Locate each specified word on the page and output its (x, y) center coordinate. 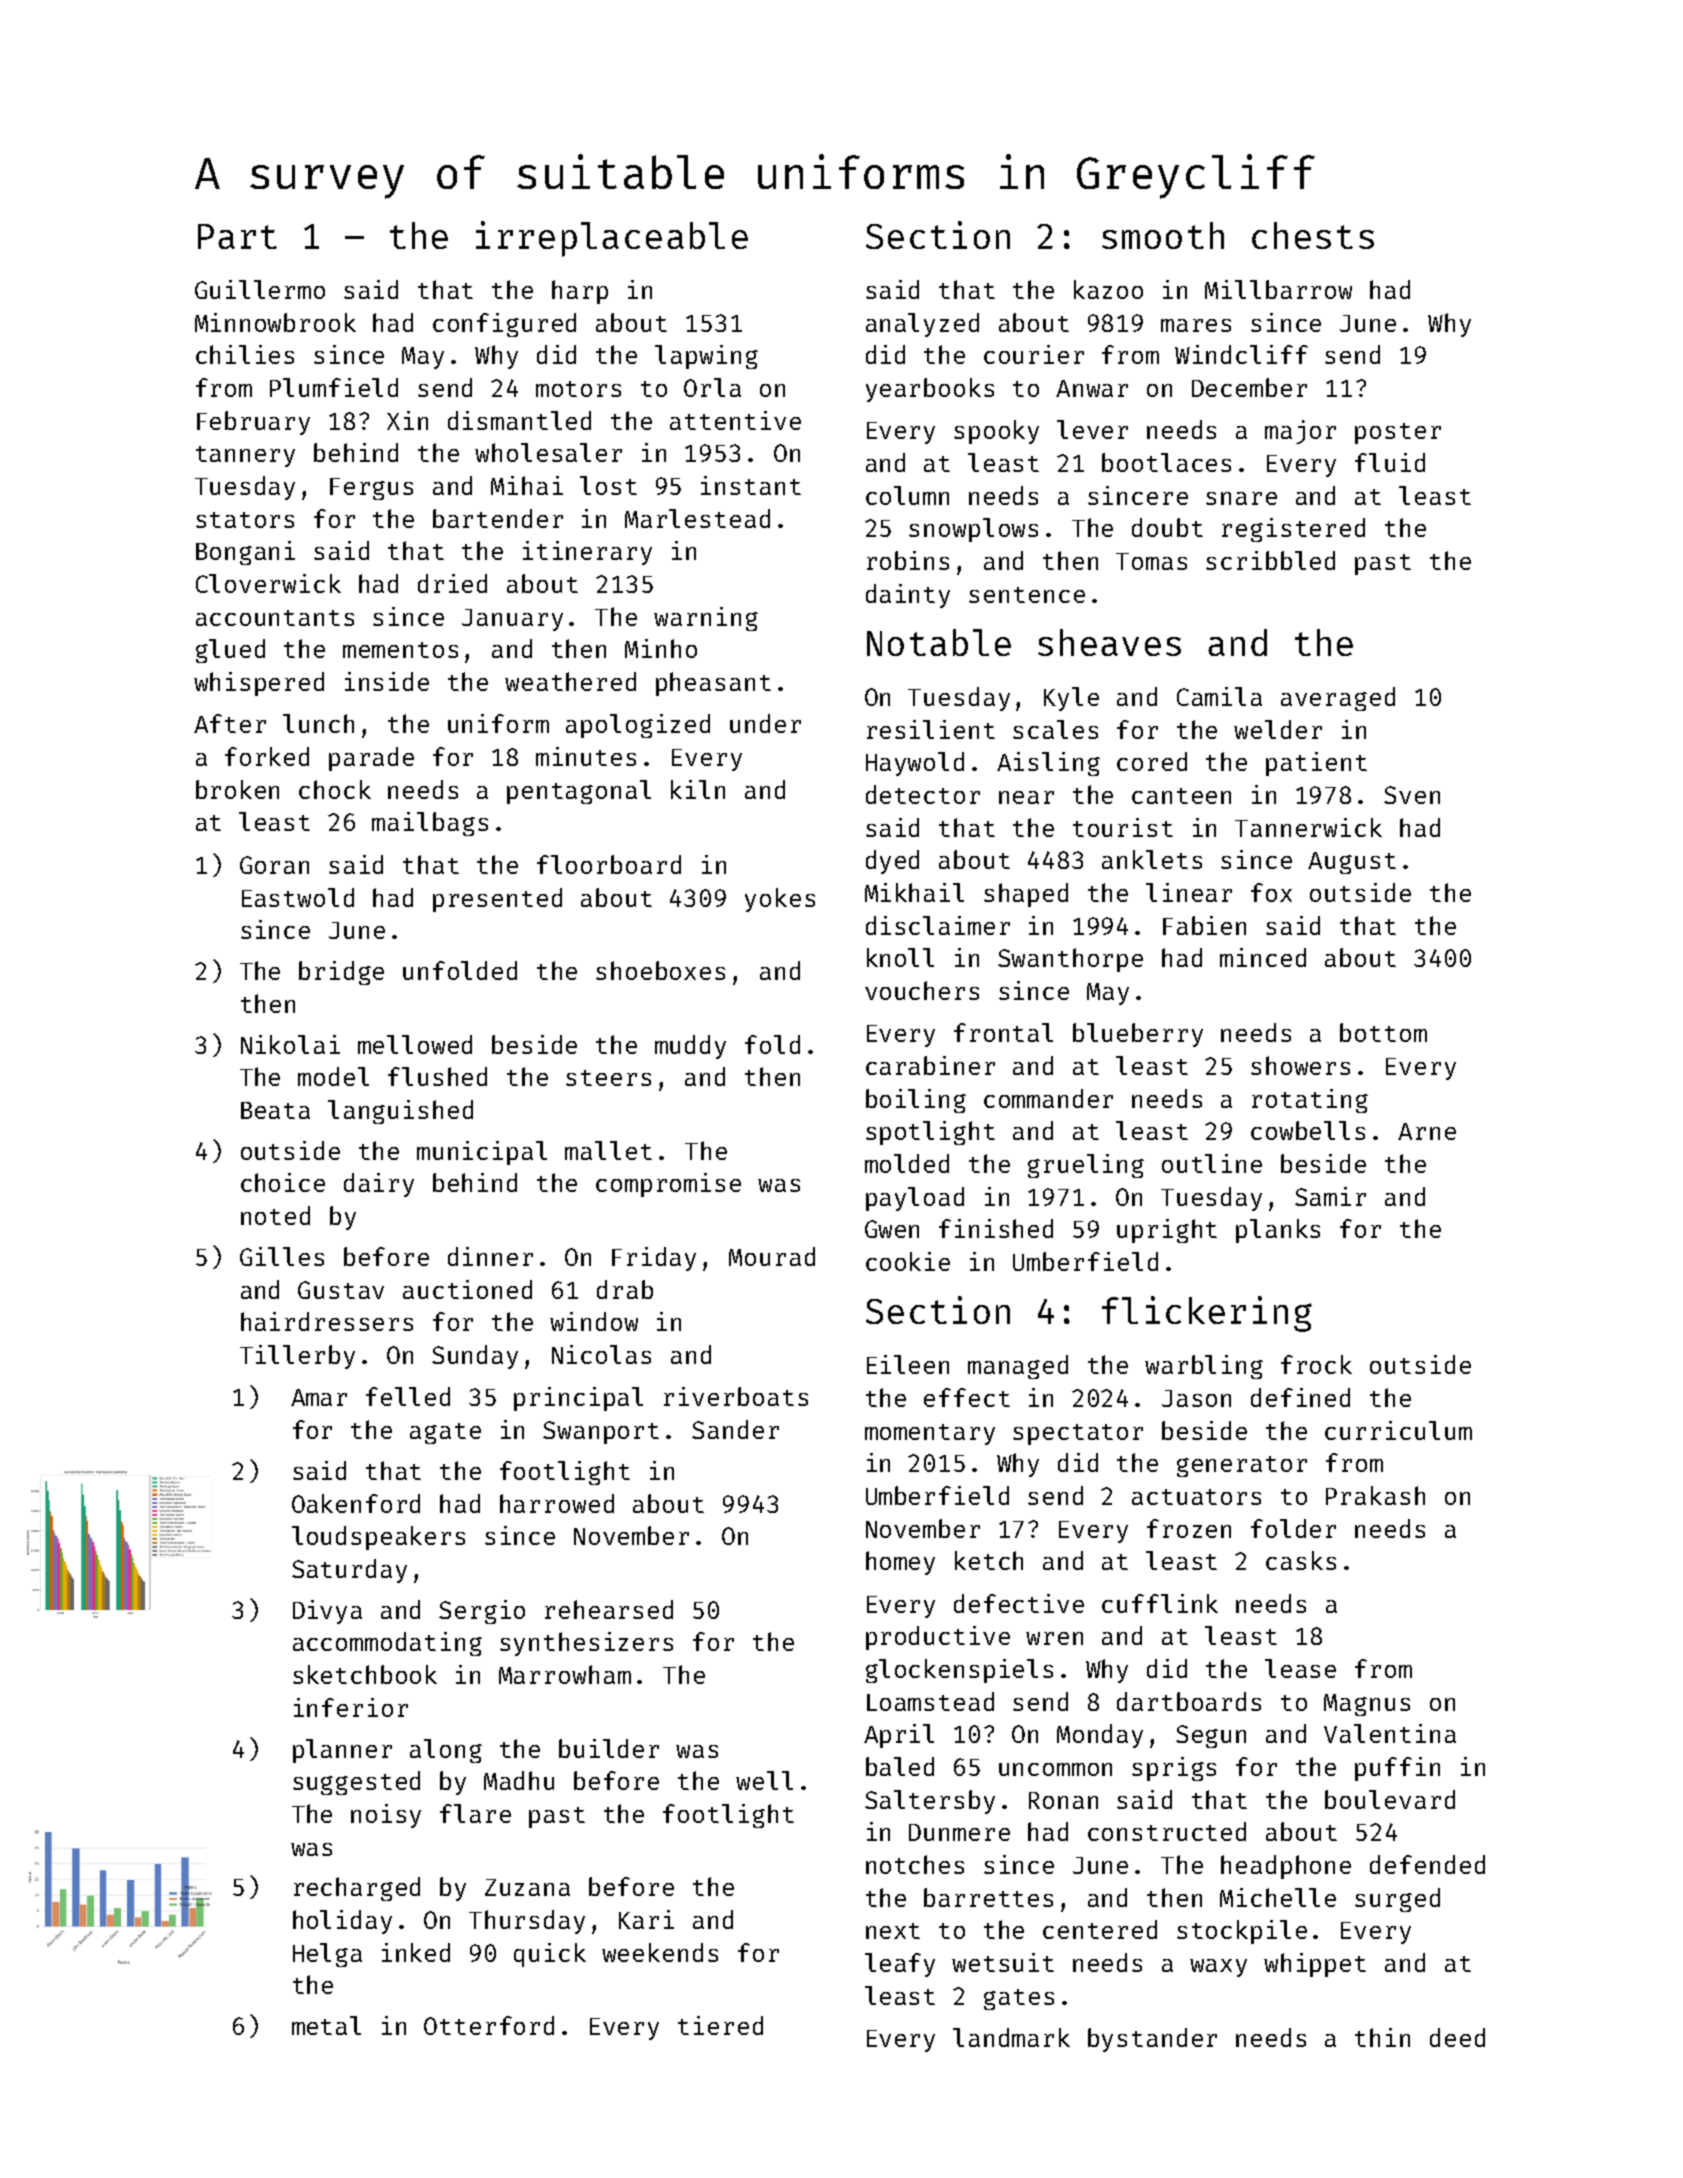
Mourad (772, 1256)
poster (1398, 433)
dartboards (1189, 1701)
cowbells (1308, 1130)
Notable (939, 642)
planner (342, 1751)
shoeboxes (660, 970)
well (764, 1780)
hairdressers (327, 1321)
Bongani (245, 553)
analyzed (922, 325)
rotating (1310, 1101)
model (333, 1076)
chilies (245, 354)
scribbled (1270, 560)
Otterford (489, 2025)
